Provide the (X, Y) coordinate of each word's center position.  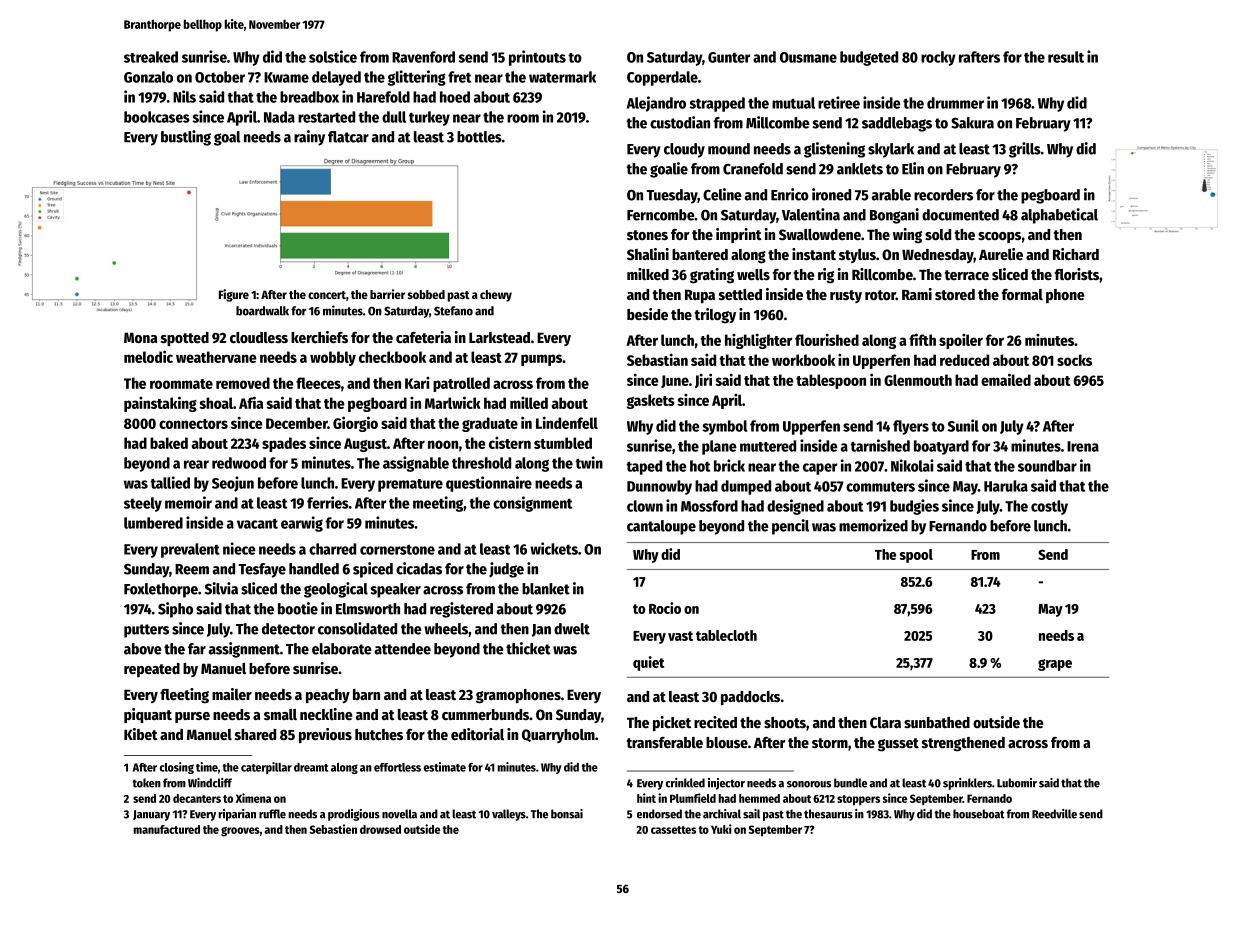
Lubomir (1017, 783)
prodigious (354, 815)
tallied (170, 482)
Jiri (703, 380)
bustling (186, 138)
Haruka (1006, 486)
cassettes (673, 830)
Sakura (972, 123)
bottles (479, 137)
